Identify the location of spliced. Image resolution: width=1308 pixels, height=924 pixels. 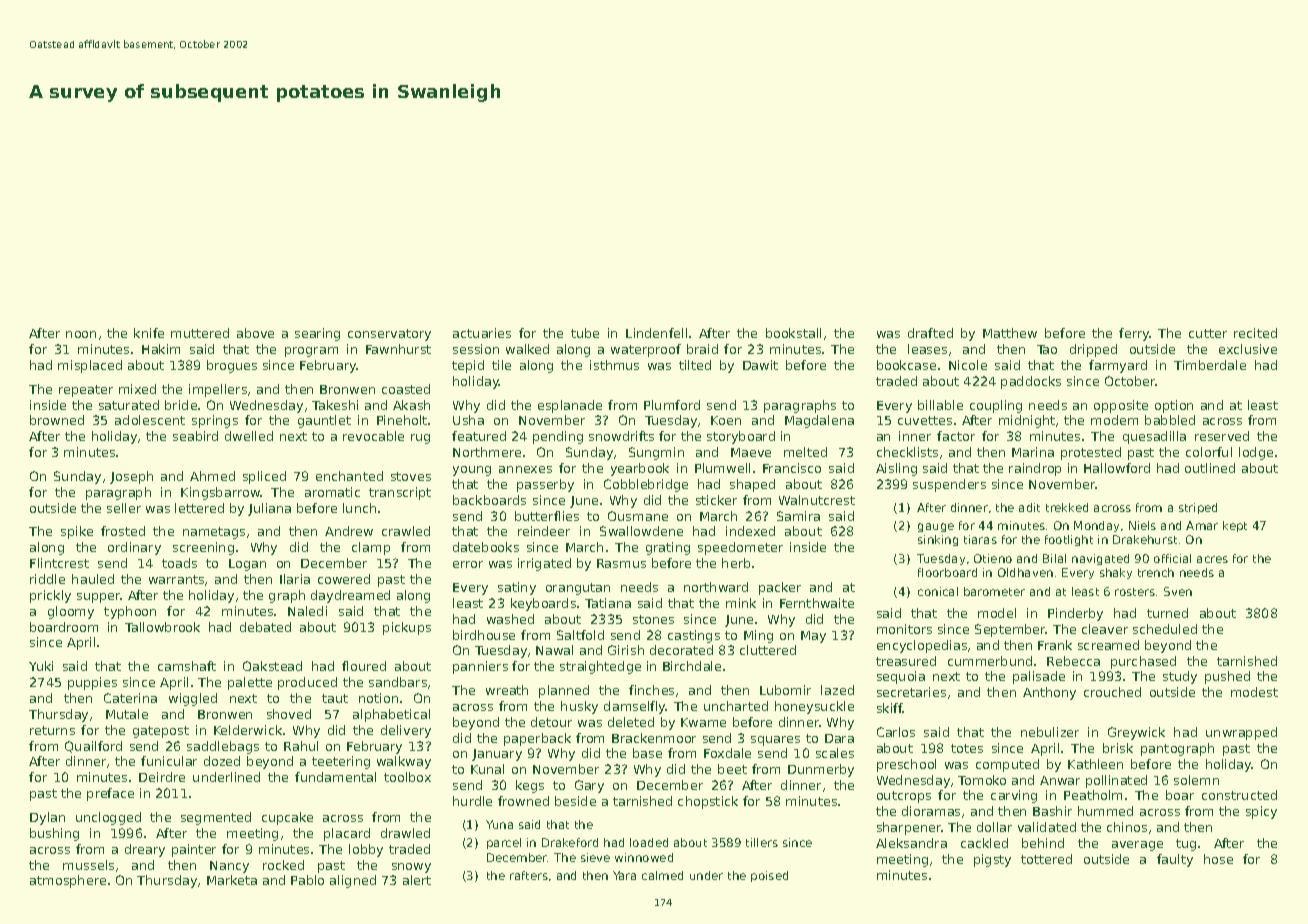
(264, 477).
